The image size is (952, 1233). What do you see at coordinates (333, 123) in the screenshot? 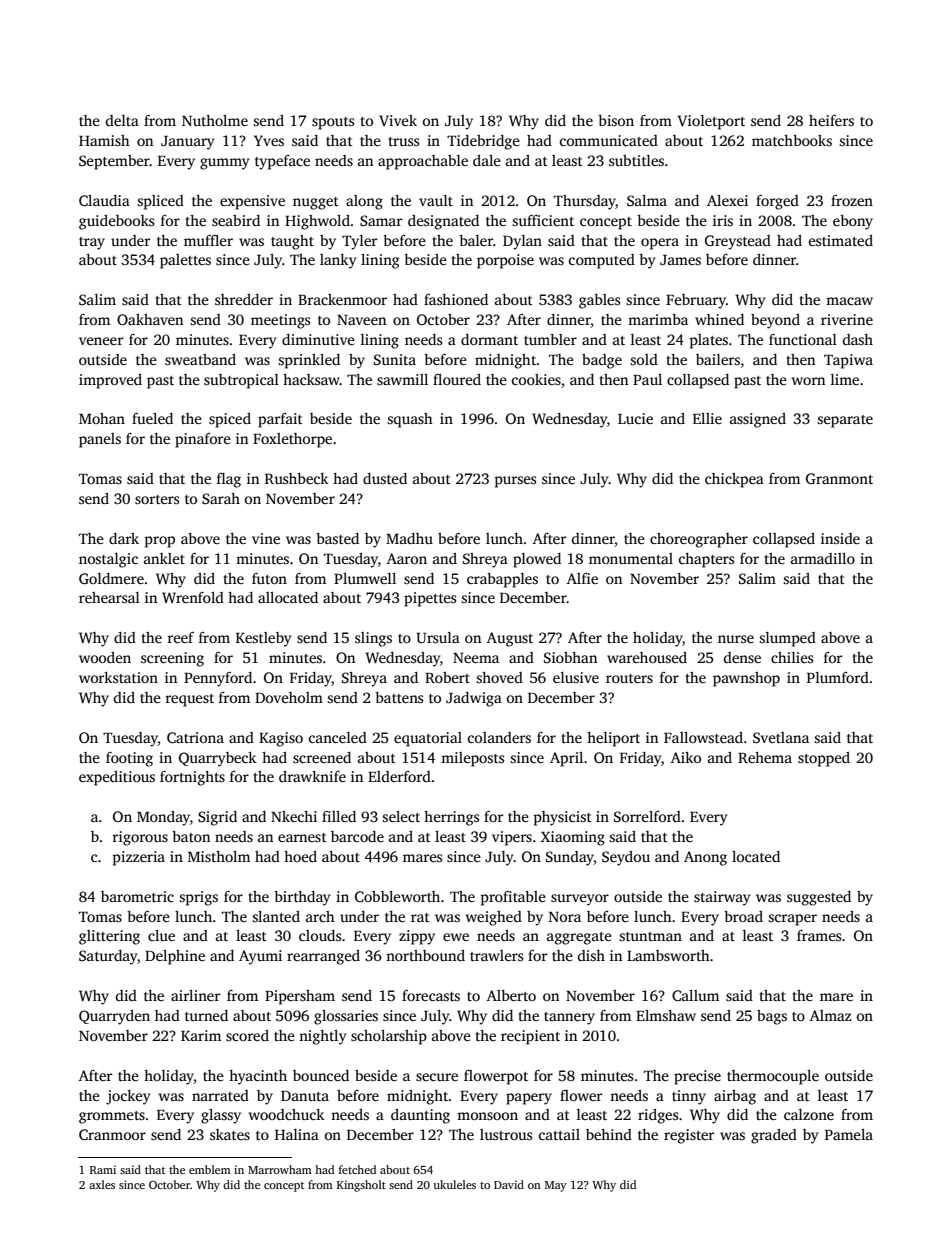
I see `spouts` at bounding box center [333, 123].
